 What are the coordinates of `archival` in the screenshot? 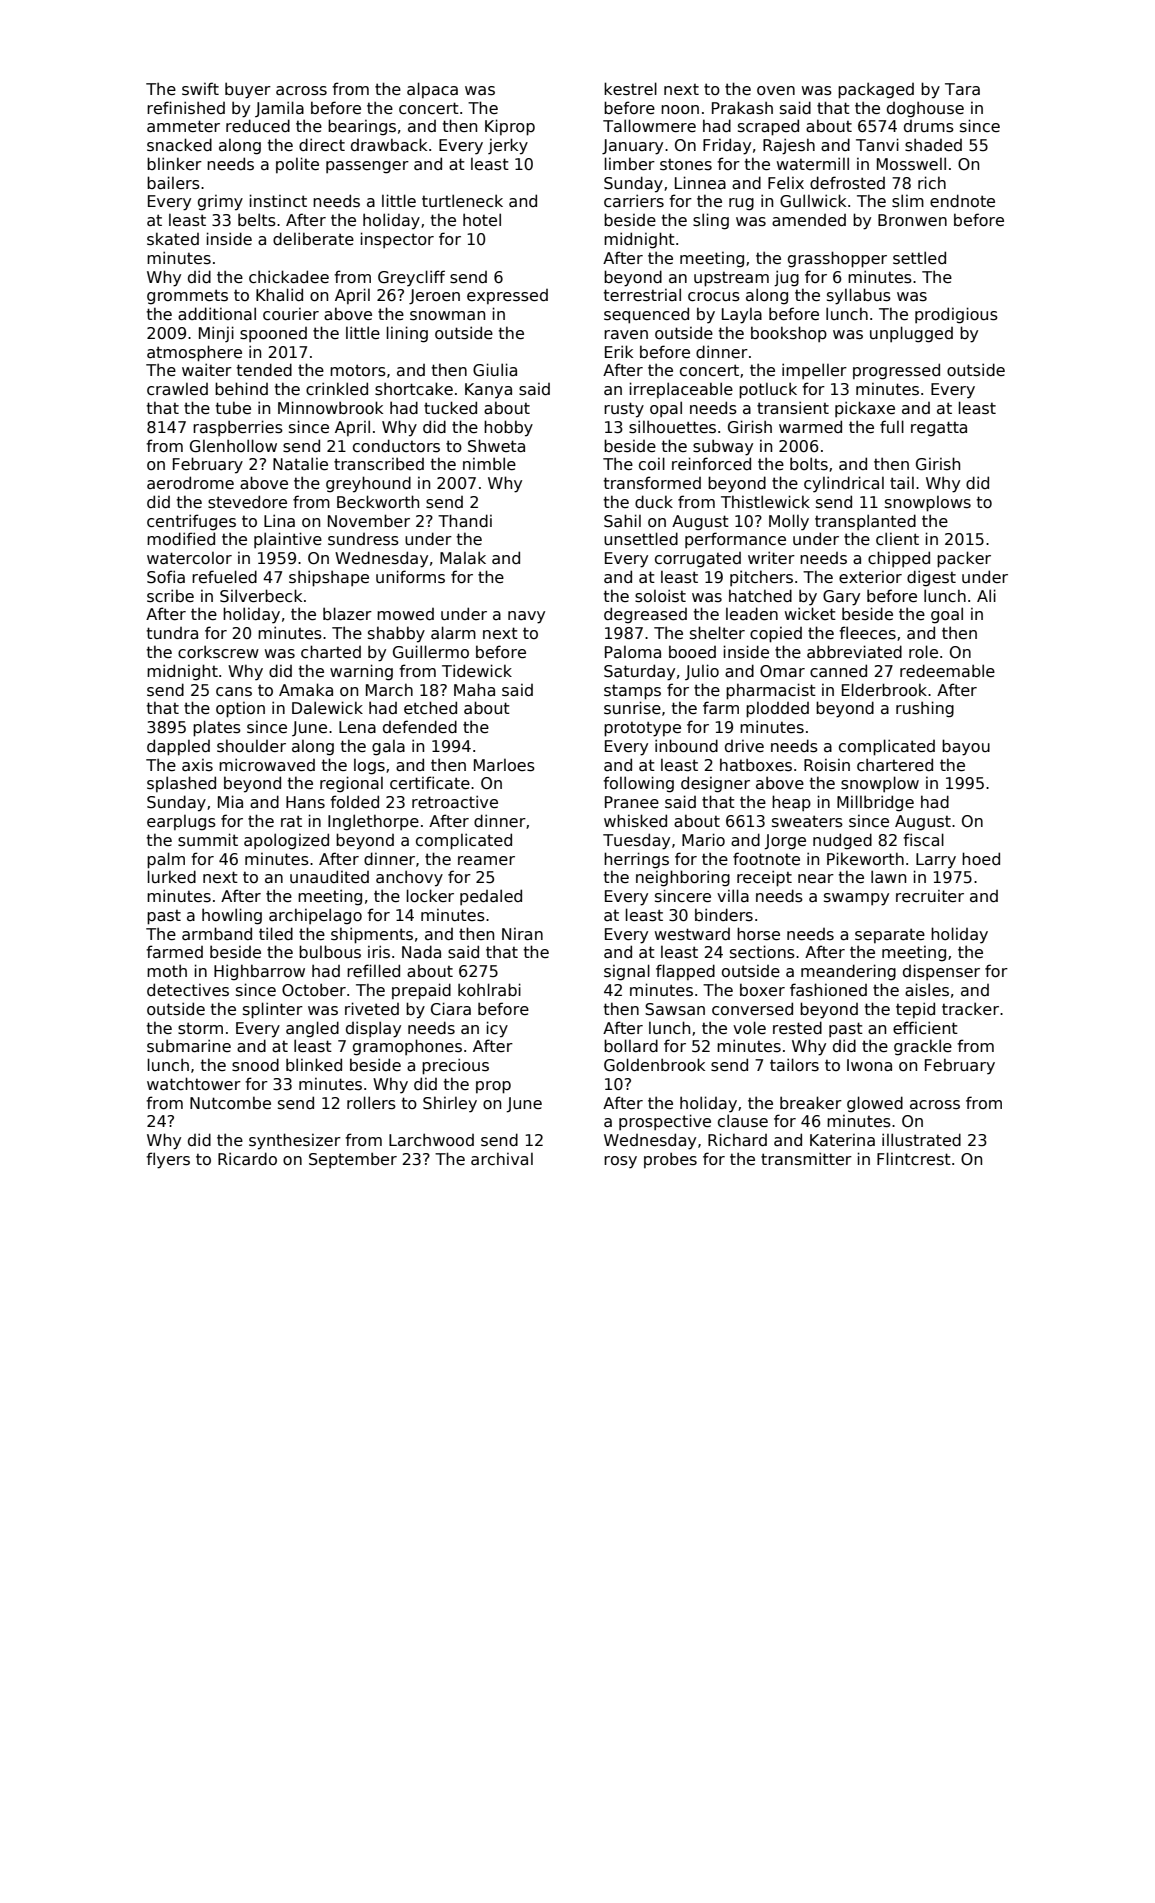 It's located at (502, 1159).
